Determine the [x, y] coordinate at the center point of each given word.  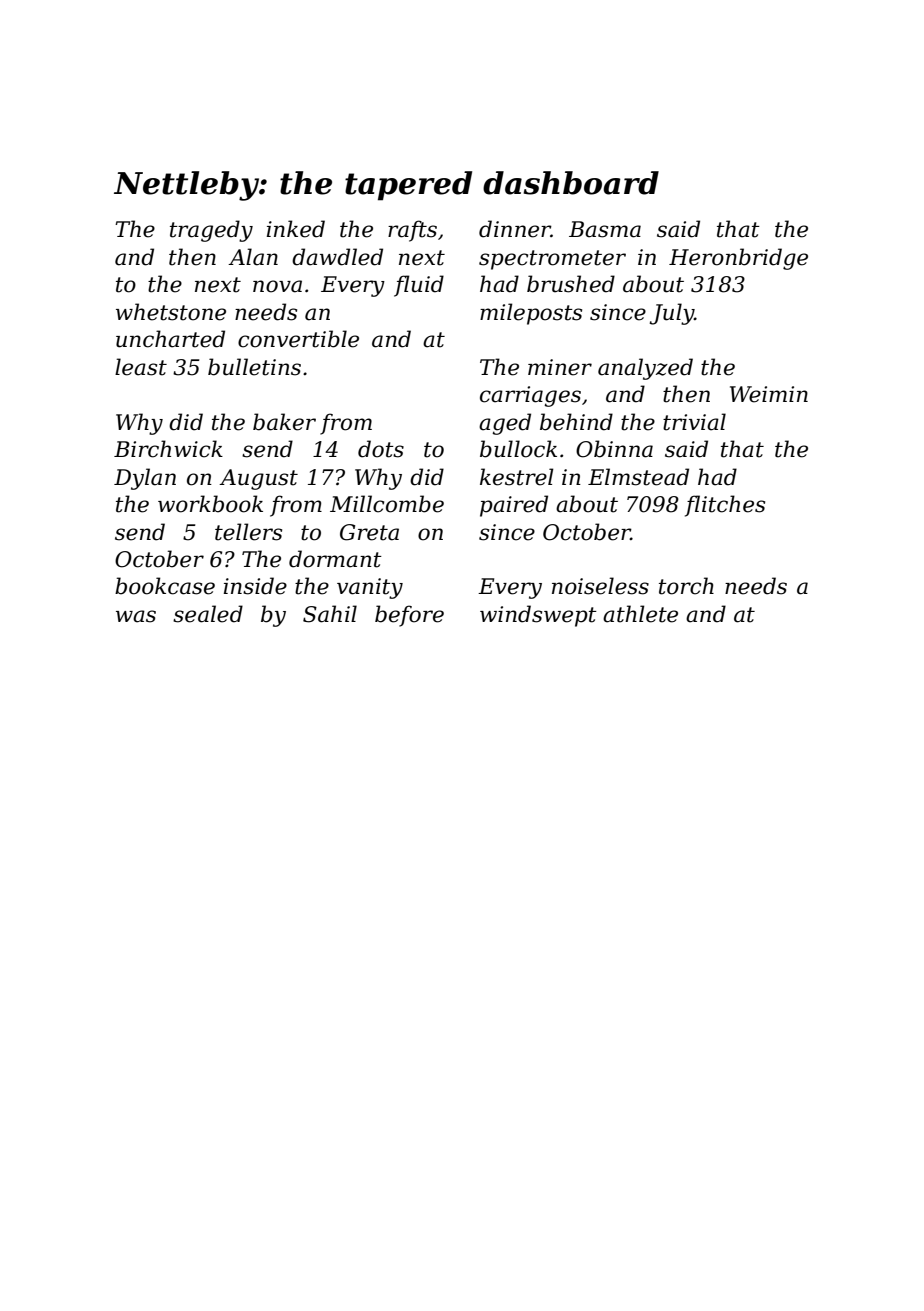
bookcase [165, 586]
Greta [369, 532]
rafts [412, 231]
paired [514, 506]
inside [255, 586]
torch [686, 586]
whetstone [171, 312]
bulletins [254, 367]
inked [296, 229]
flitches [725, 506]
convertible [298, 339]
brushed [571, 284]
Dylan [145, 479]
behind [576, 422]
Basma [605, 229]
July [672, 314]
